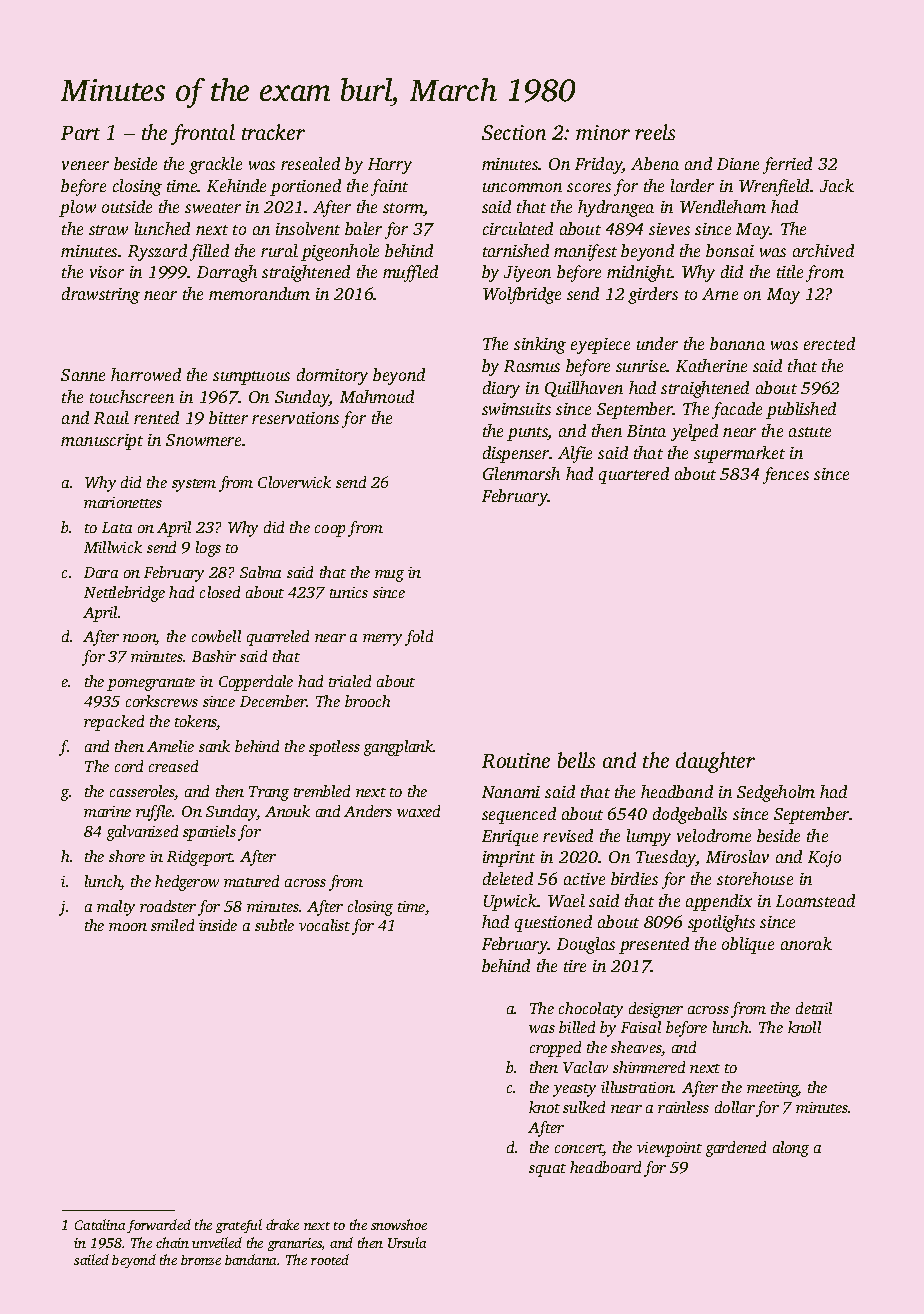  What do you see at coordinates (776, 793) in the screenshot?
I see `Sedgeholm` at bounding box center [776, 793].
